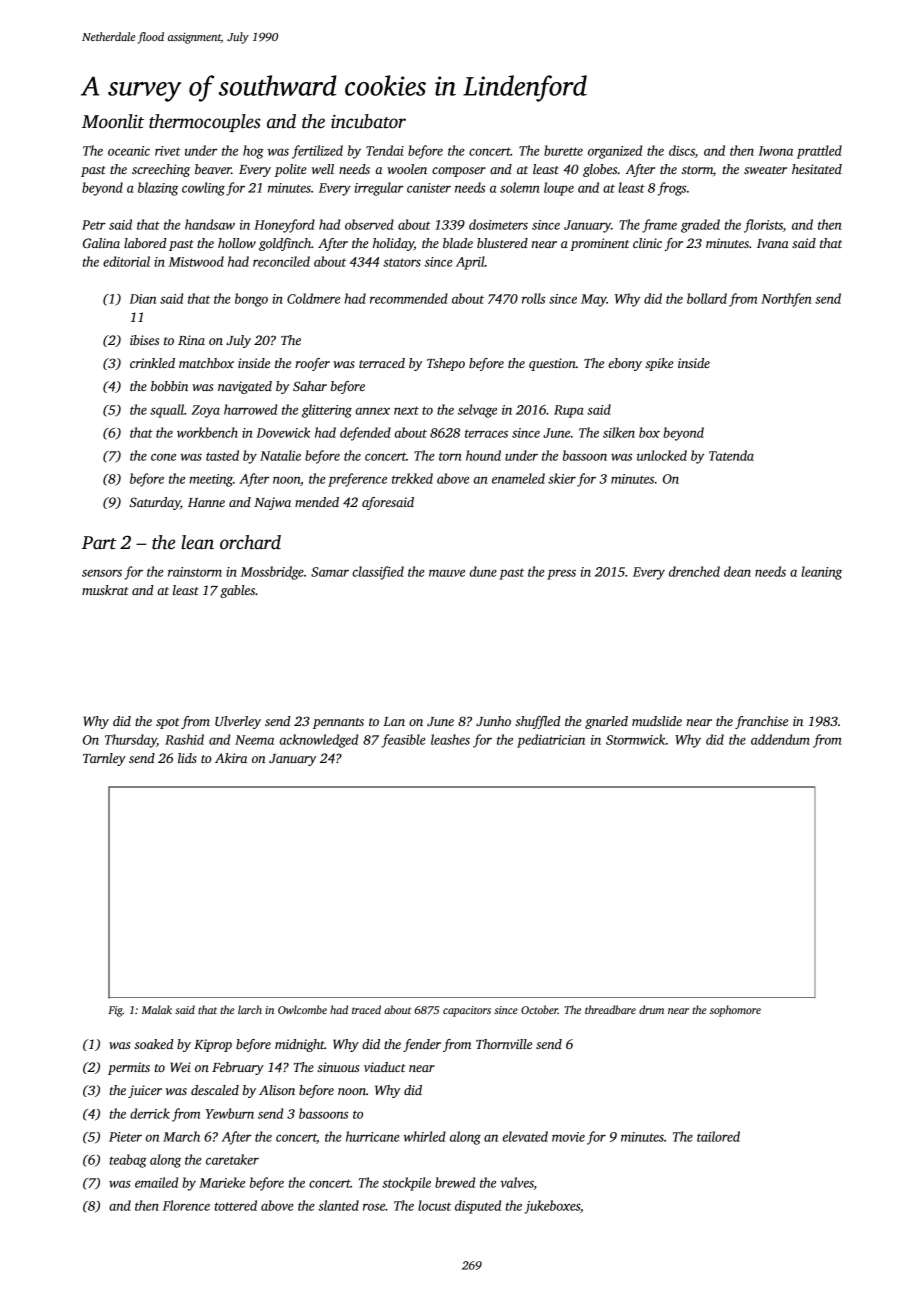 Image resolution: width=924 pixels, height=1308 pixels. I want to click on jukeboxes, so click(552, 1207).
